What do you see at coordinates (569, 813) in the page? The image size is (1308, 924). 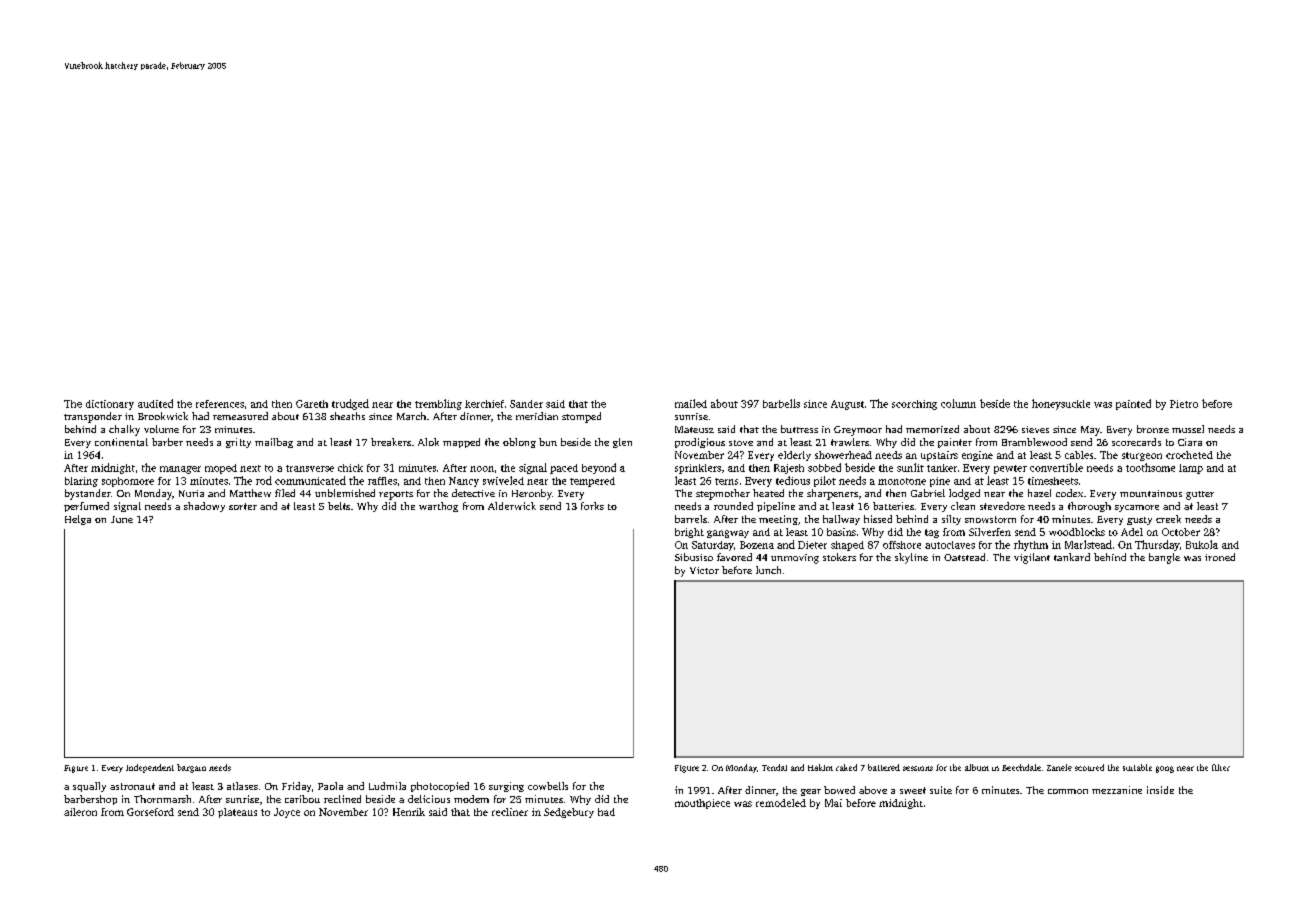 I see `Sedgebury` at bounding box center [569, 813].
